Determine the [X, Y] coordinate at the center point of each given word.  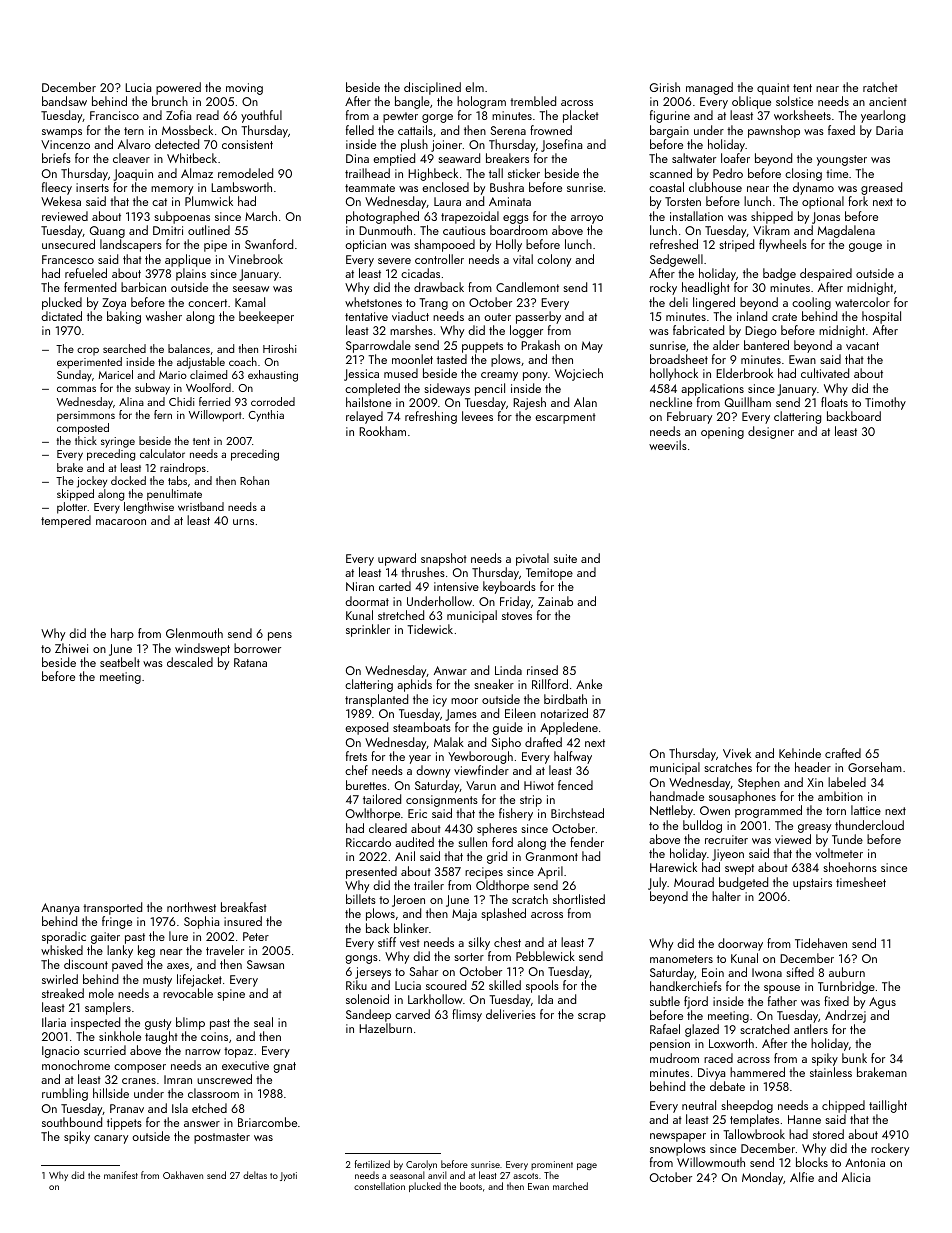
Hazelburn [385, 1028]
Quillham [748, 402]
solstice [794, 101]
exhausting [273, 376]
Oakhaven [183, 1175]
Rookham [382, 431]
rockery [890, 1149]
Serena [508, 130]
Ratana [250, 662]
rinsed [542, 670]
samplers [108, 1008]
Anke [589, 684]
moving [244, 89]
